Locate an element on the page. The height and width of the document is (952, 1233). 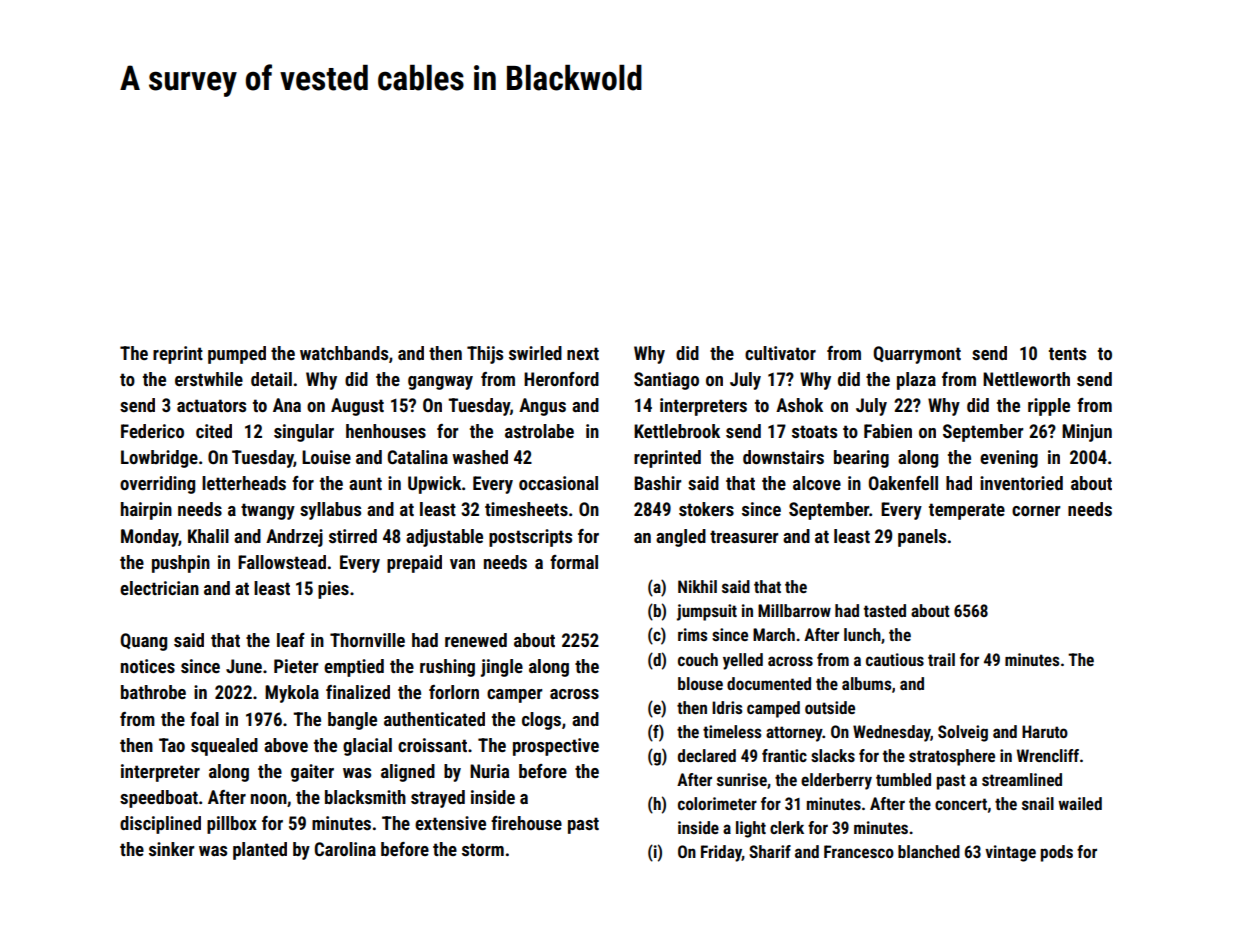
stratosphere is located at coordinates (952, 757).
